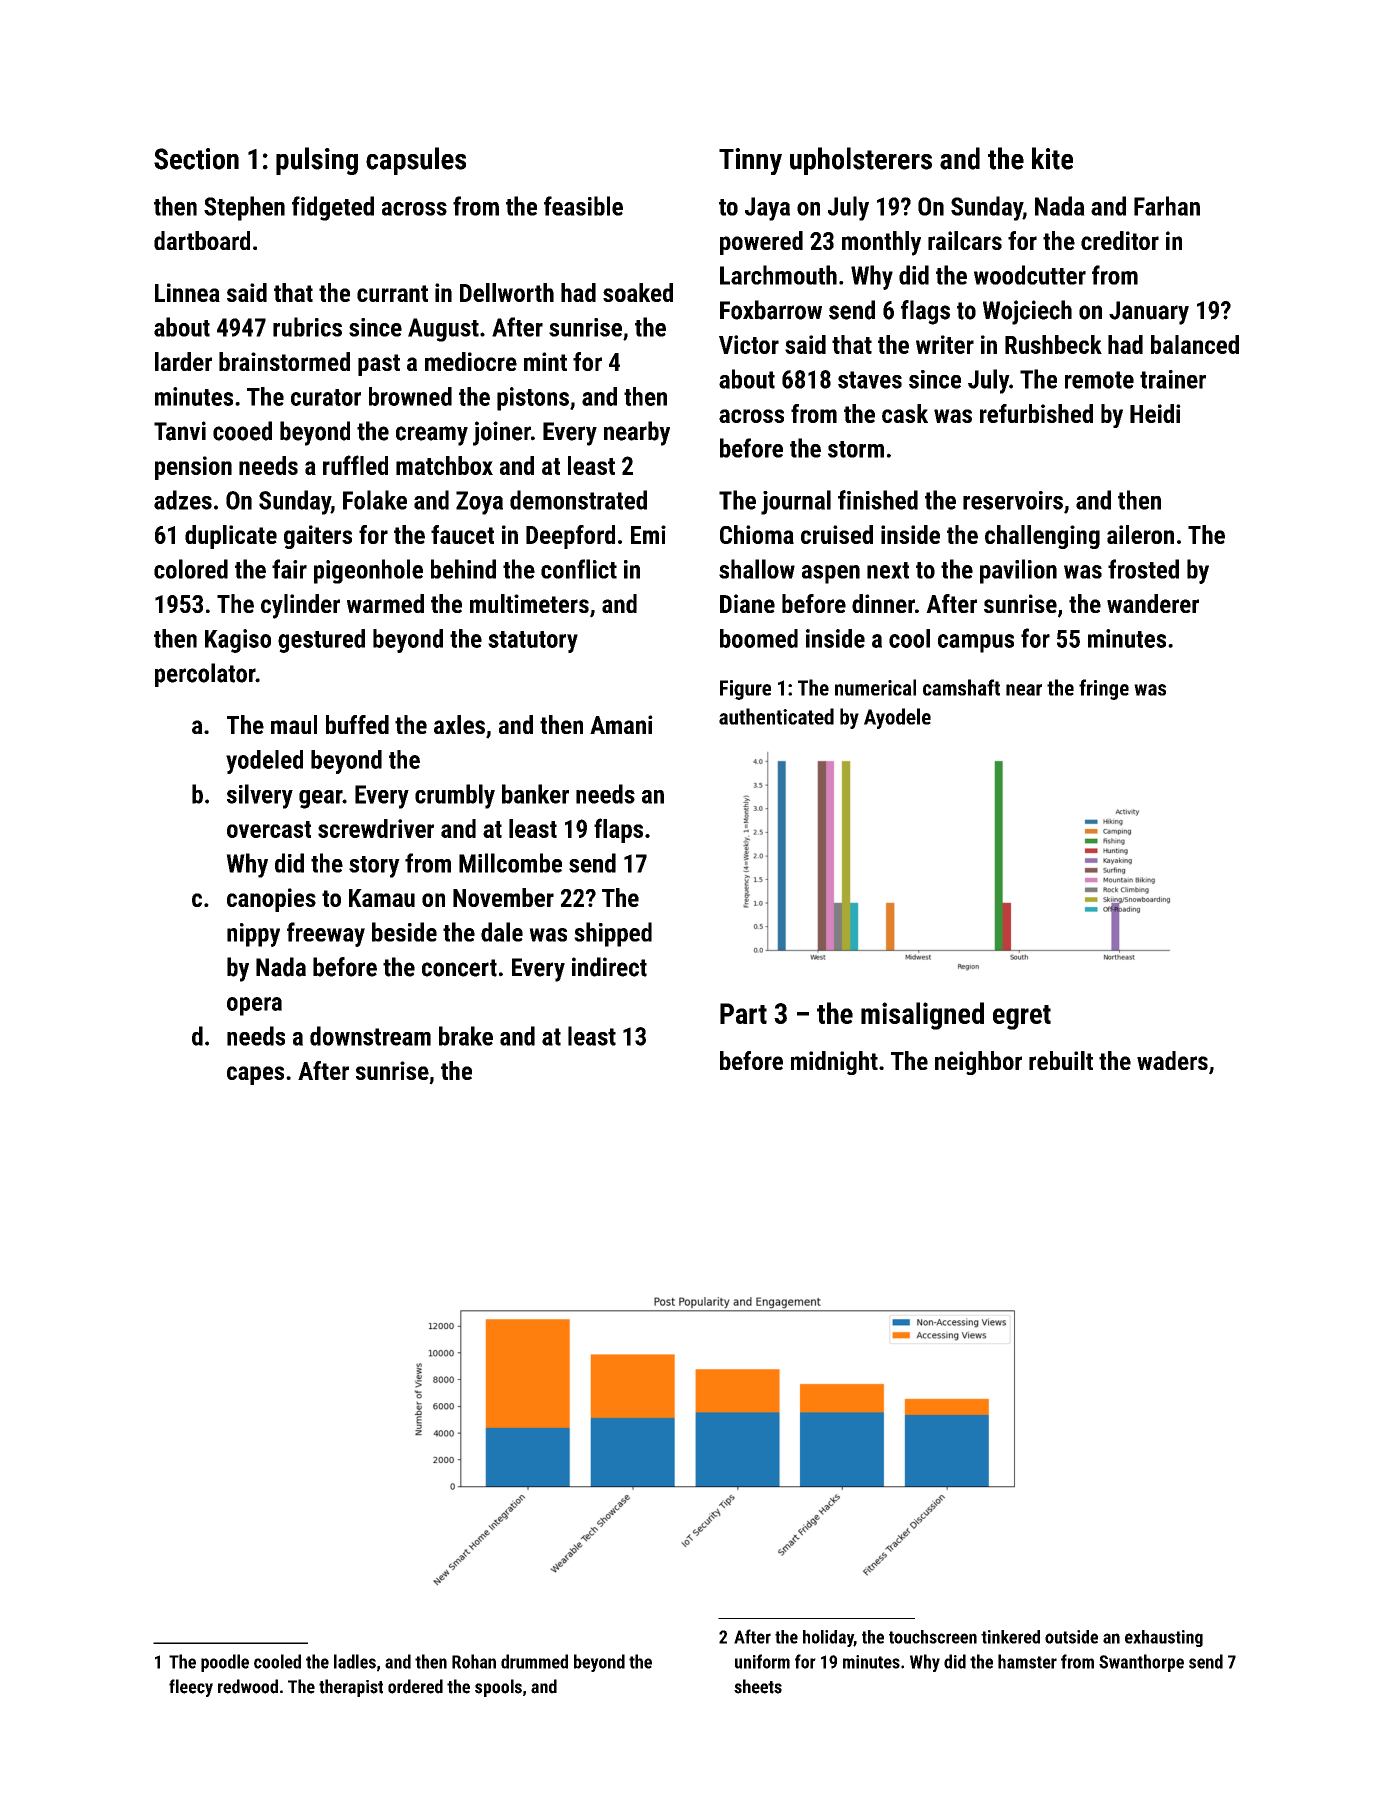  I want to click on percolator, so click(205, 675).
